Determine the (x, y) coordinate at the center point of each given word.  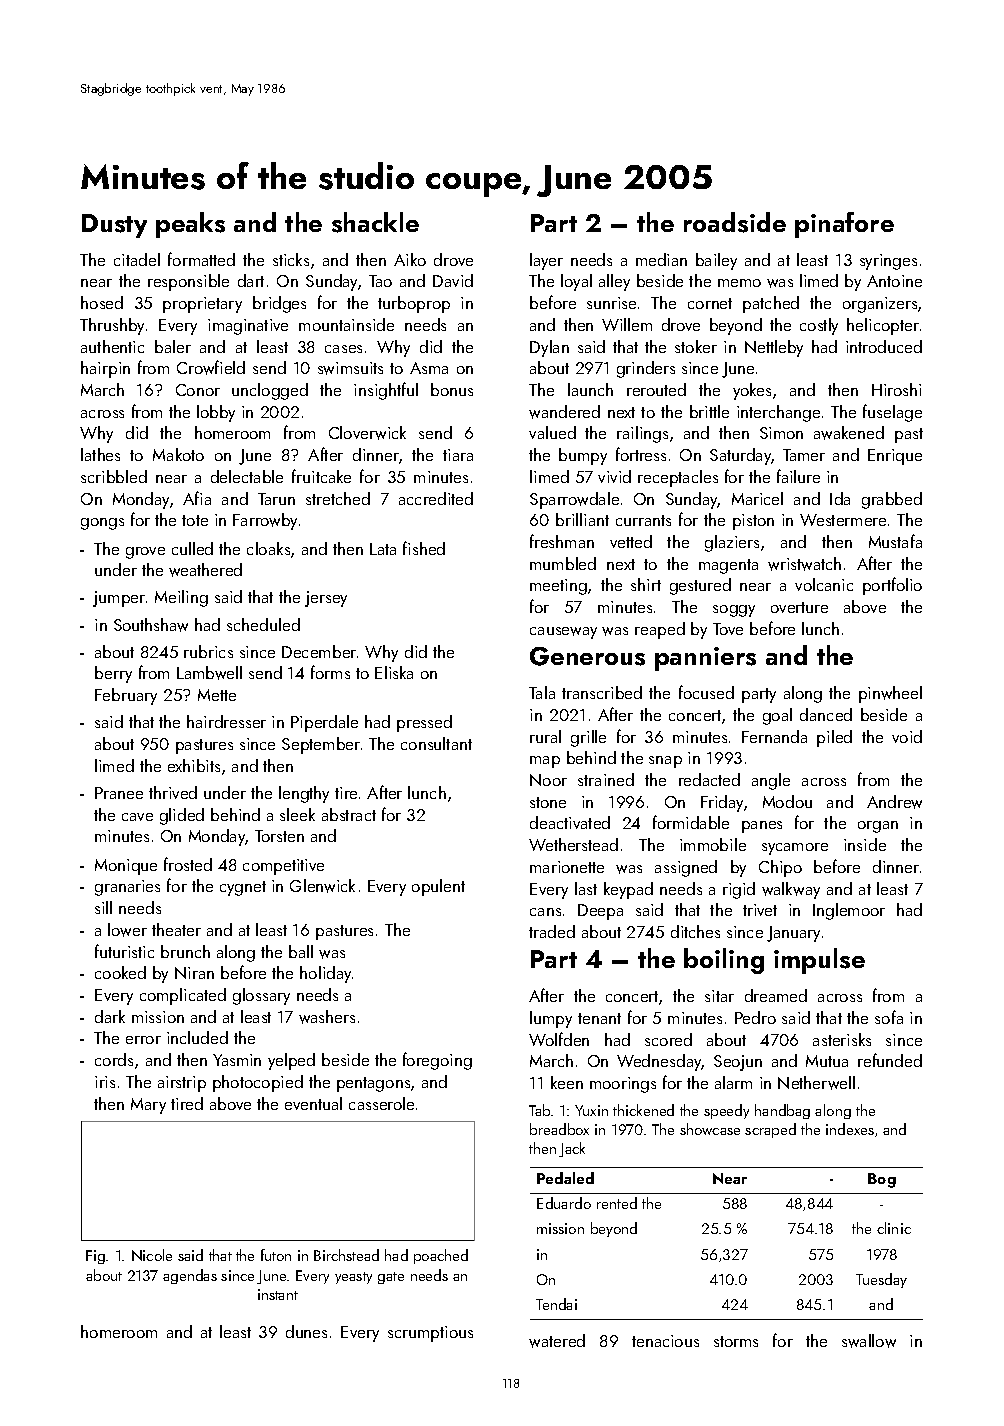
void (907, 736)
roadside (735, 222)
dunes (306, 1331)
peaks (190, 225)
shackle (375, 222)
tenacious (665, 1341)
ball (301, 951)
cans (545, 912)
